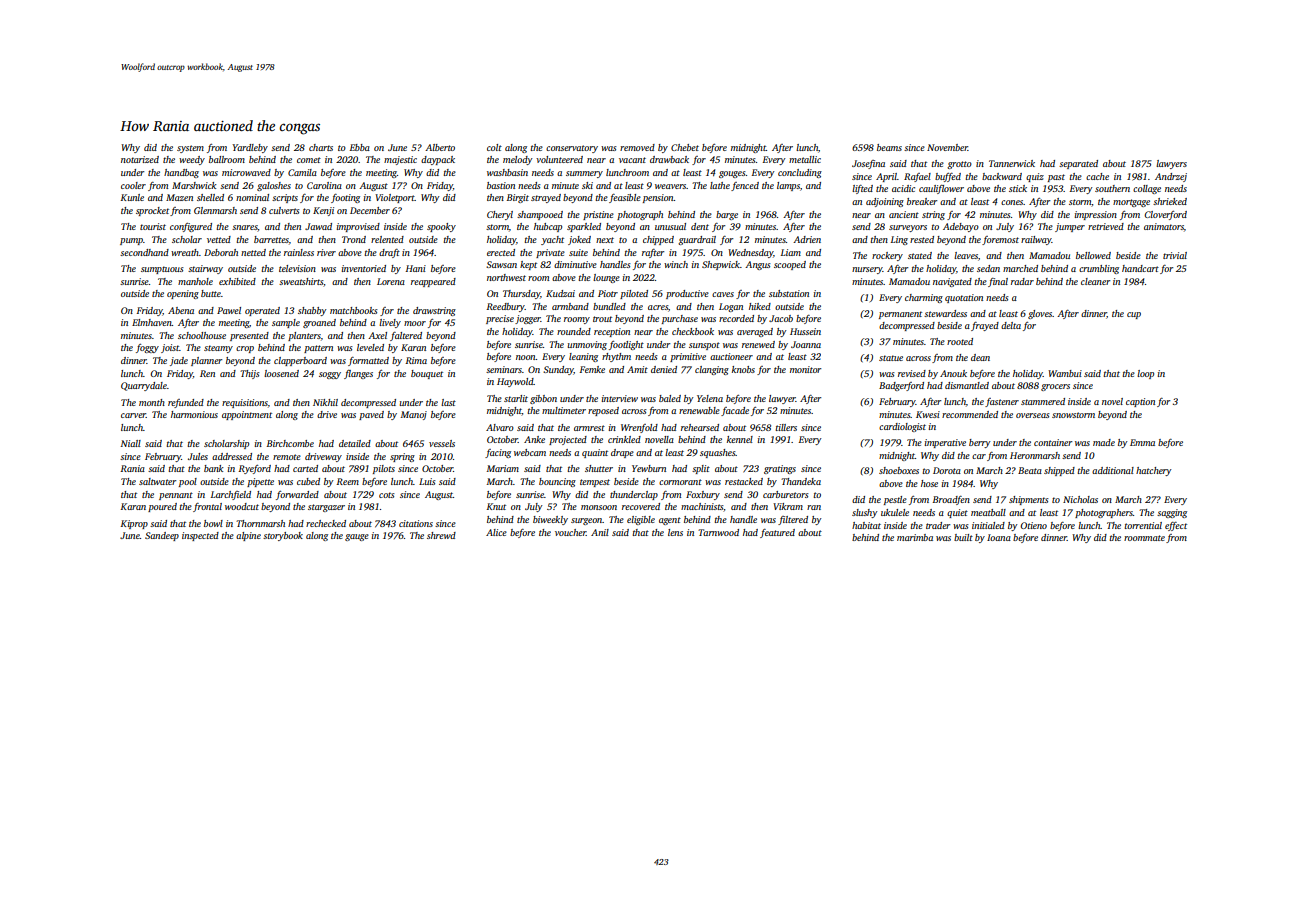 The width and height of the document is (1308, 924). I want to click on jade, so click(179, 361).
